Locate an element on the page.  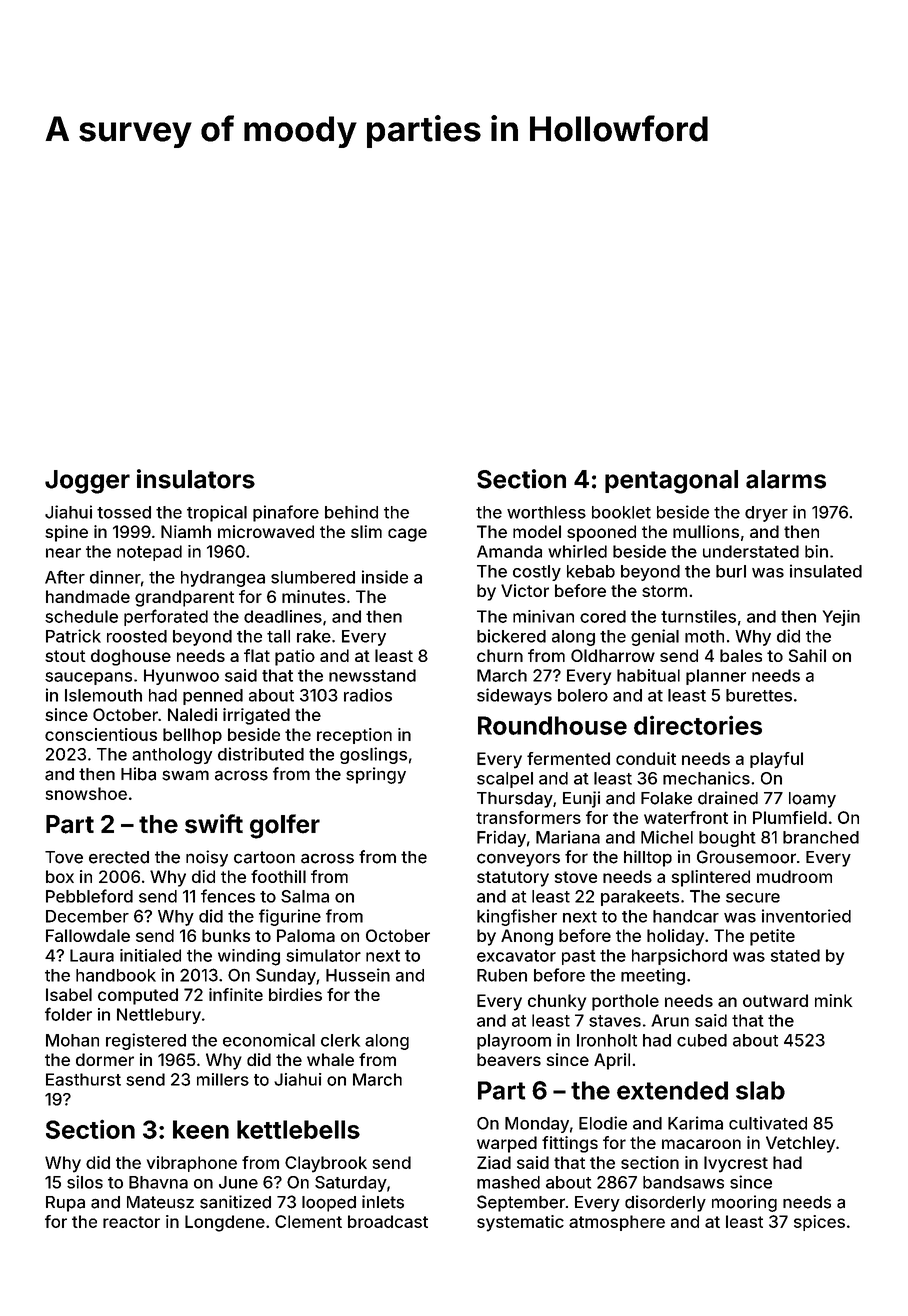
cubed is located at coordinates (702, 1040).
